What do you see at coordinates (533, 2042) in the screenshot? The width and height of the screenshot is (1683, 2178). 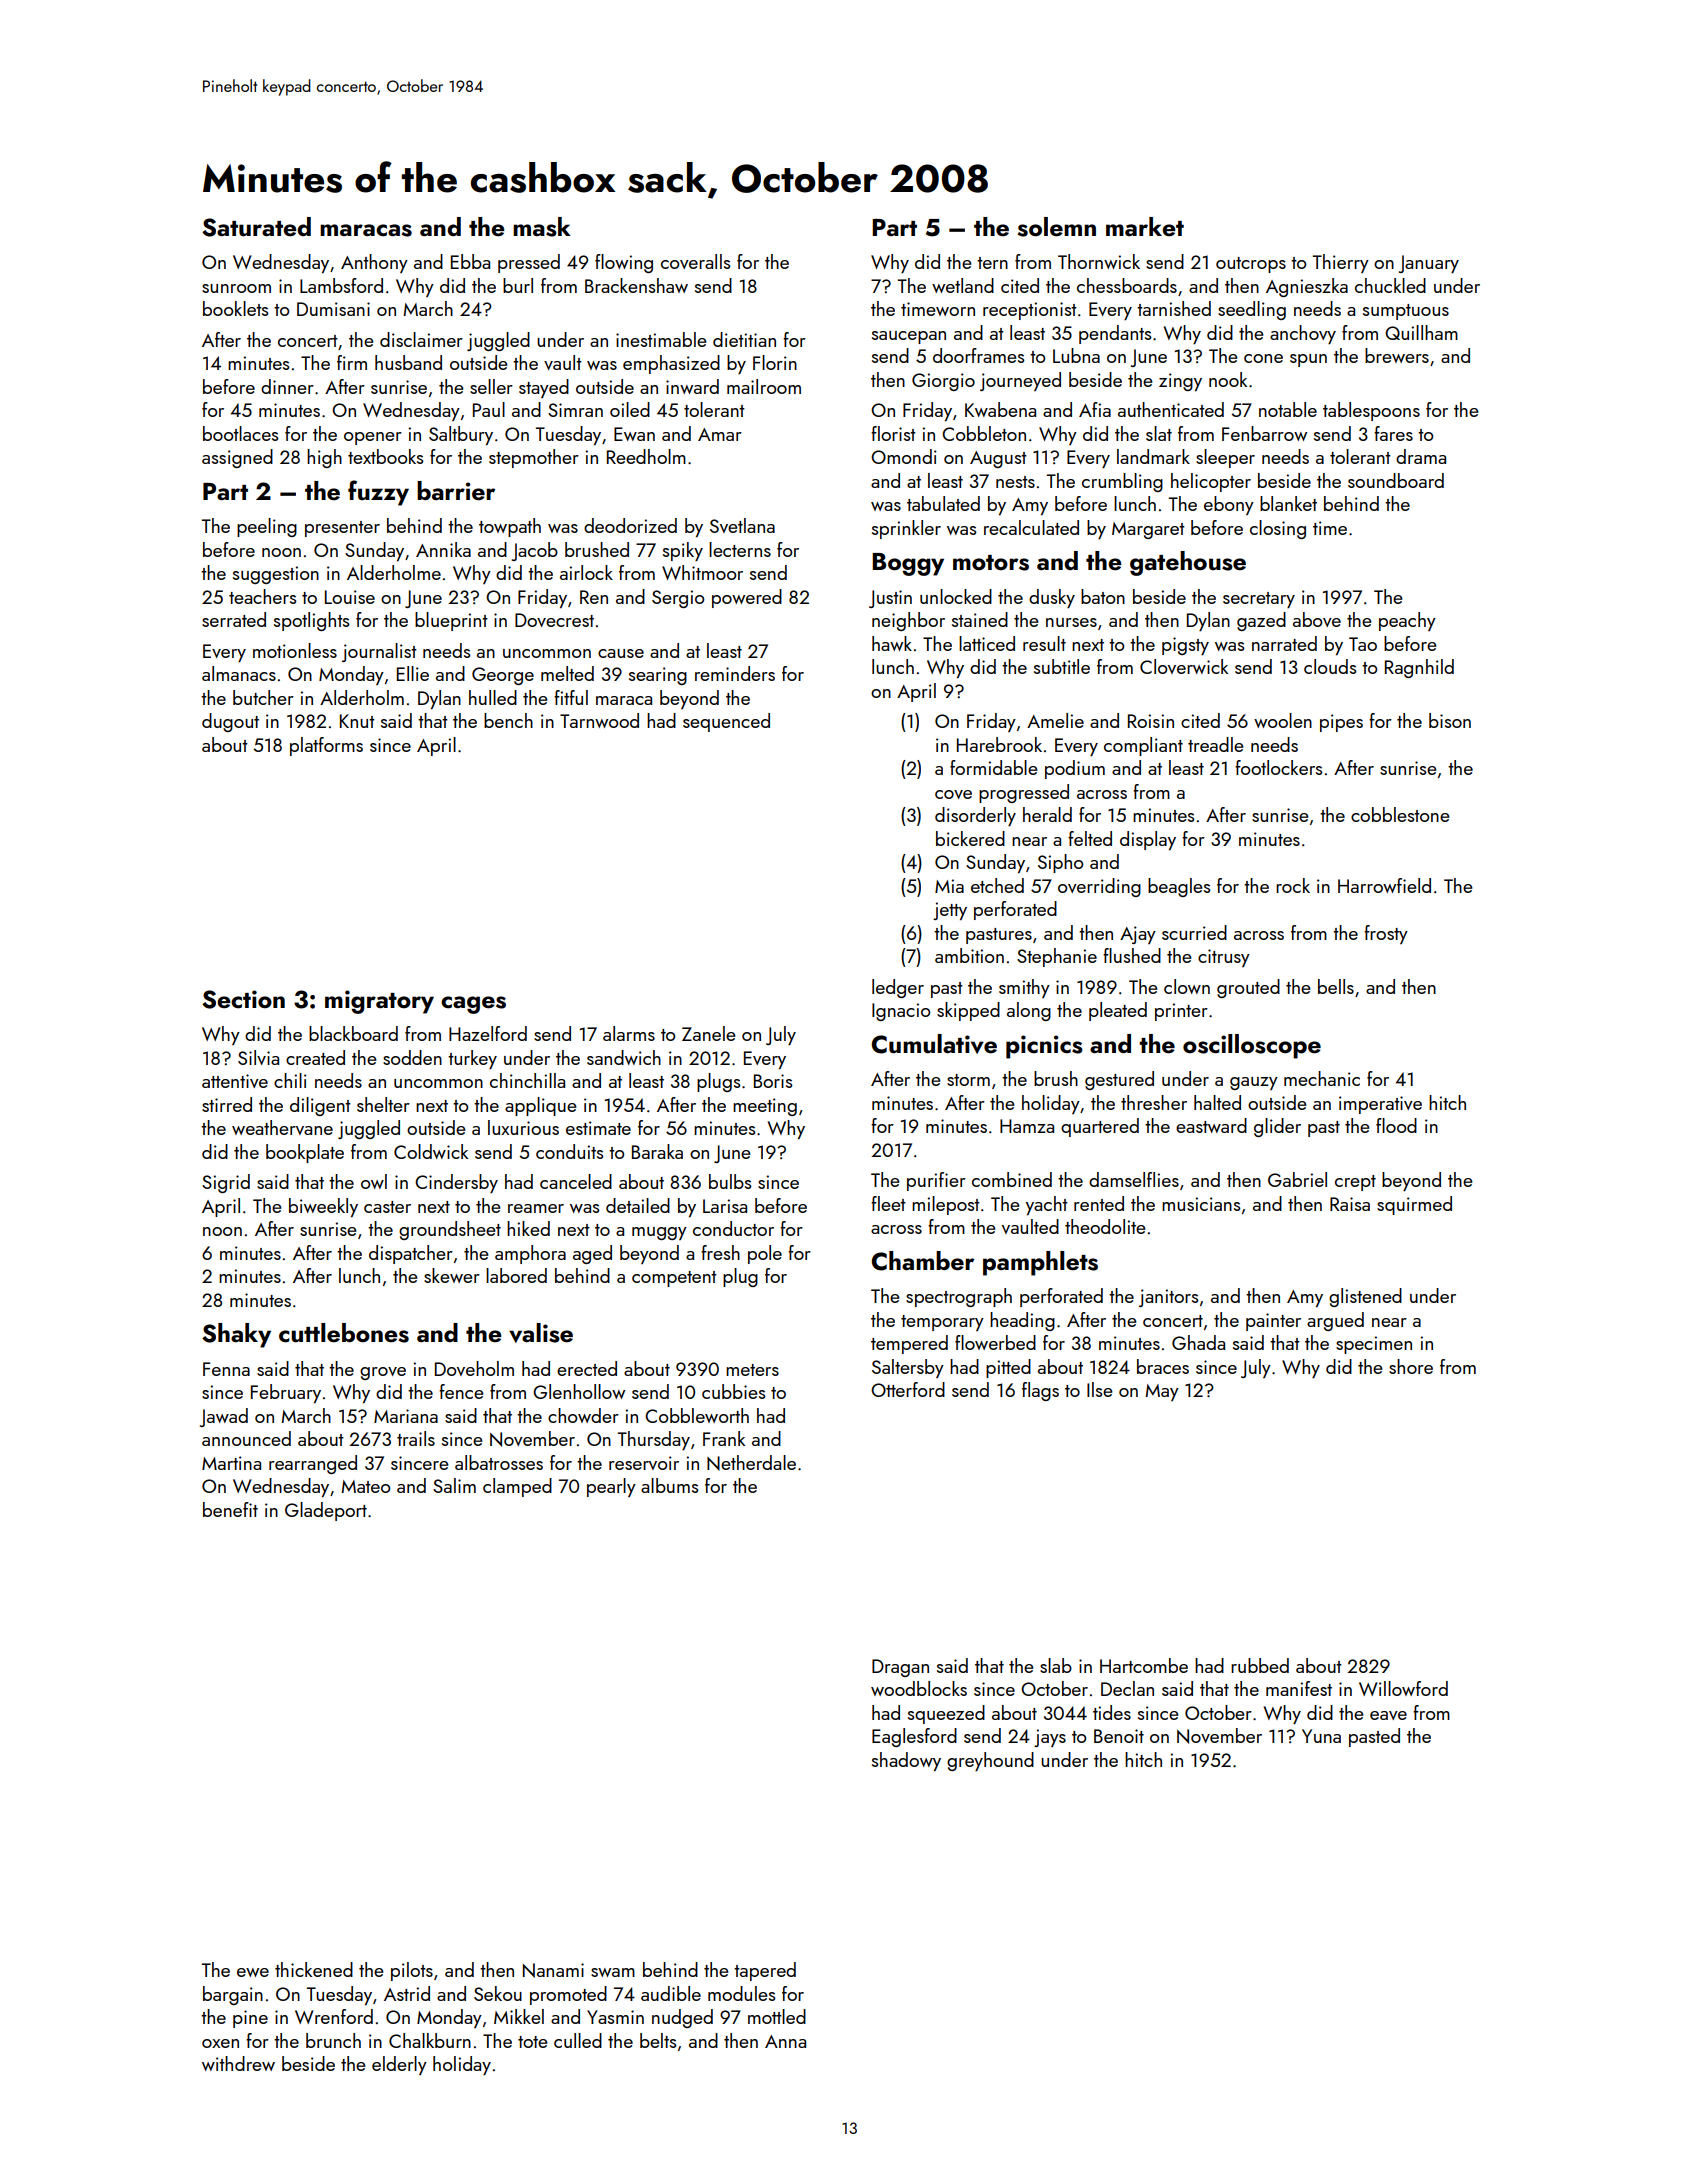 I see `tote` at bounding box center [533, 2042].
